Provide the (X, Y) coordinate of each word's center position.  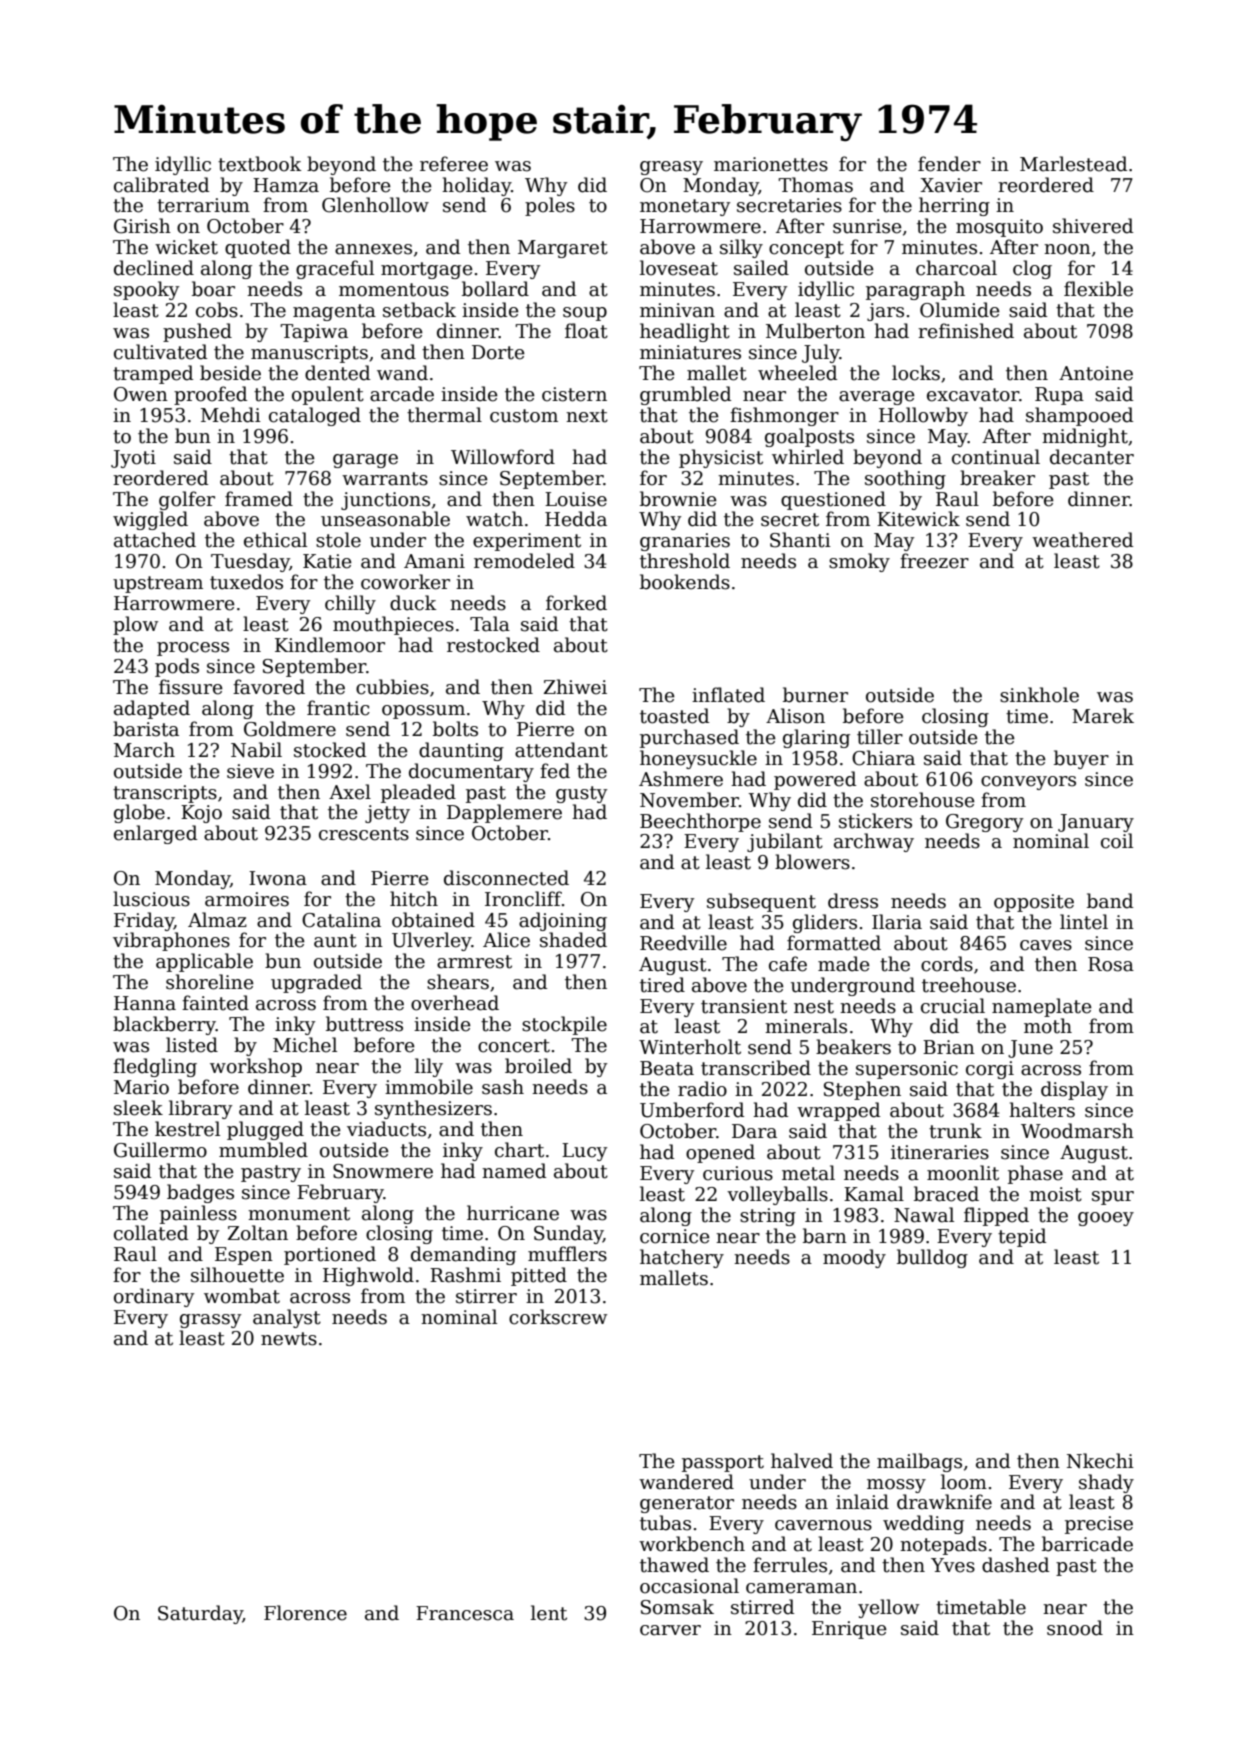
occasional (689, 1586)
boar (213, 289)
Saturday (200, 1614)
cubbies (392, 687)
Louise (576, 499)
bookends (685, 582)
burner (815, 695)
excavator (973, 395)
